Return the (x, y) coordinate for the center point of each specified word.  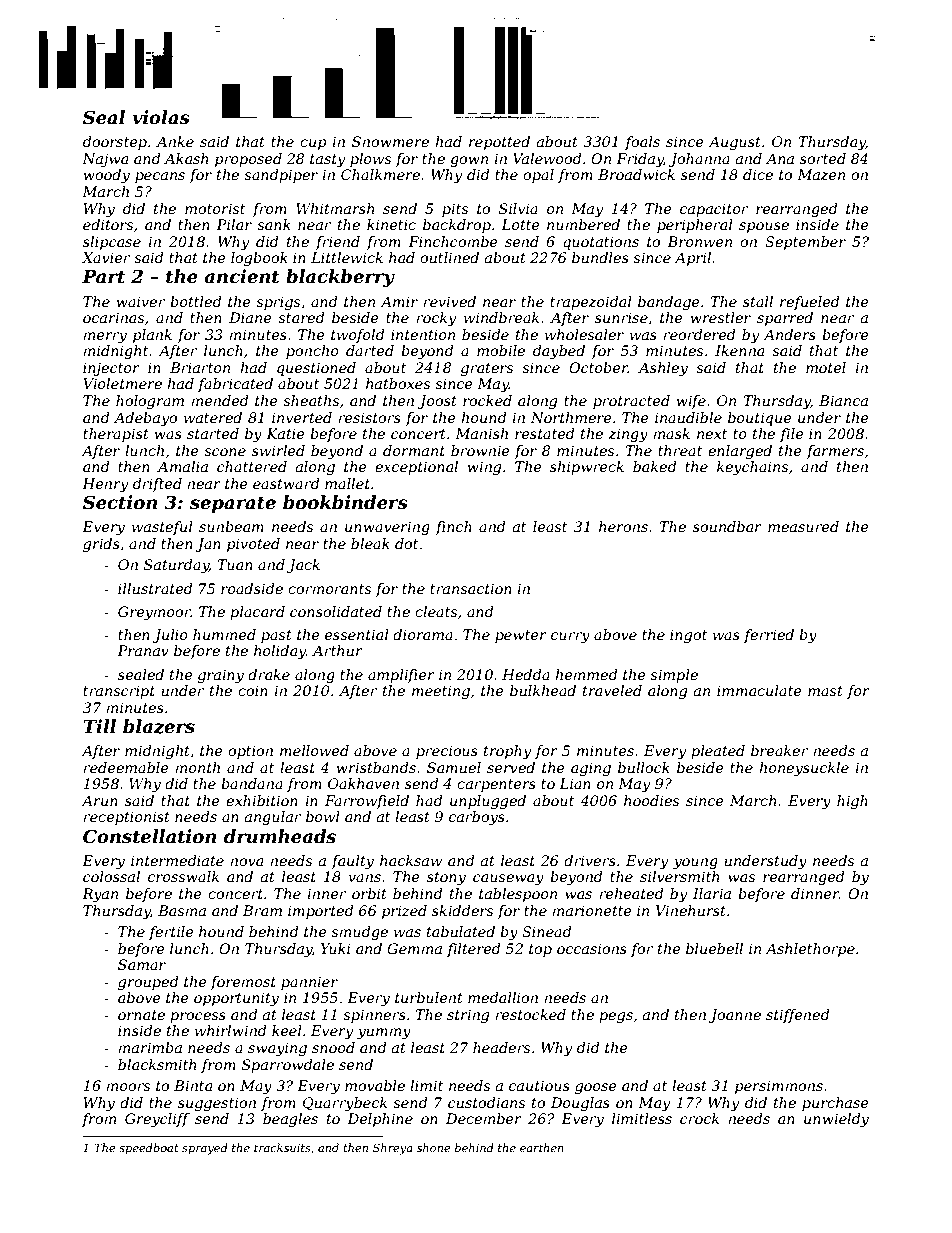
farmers (835, 452)
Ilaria (712, 893)
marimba (150, 1047)
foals (642, 143)
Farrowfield (367, 802)
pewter (521, 636)
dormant (414, 450)
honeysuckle (804, 769)
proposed (248, 160)
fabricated (235, 385)
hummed (224, 634)
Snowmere (390, 141)
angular (273, 818)
